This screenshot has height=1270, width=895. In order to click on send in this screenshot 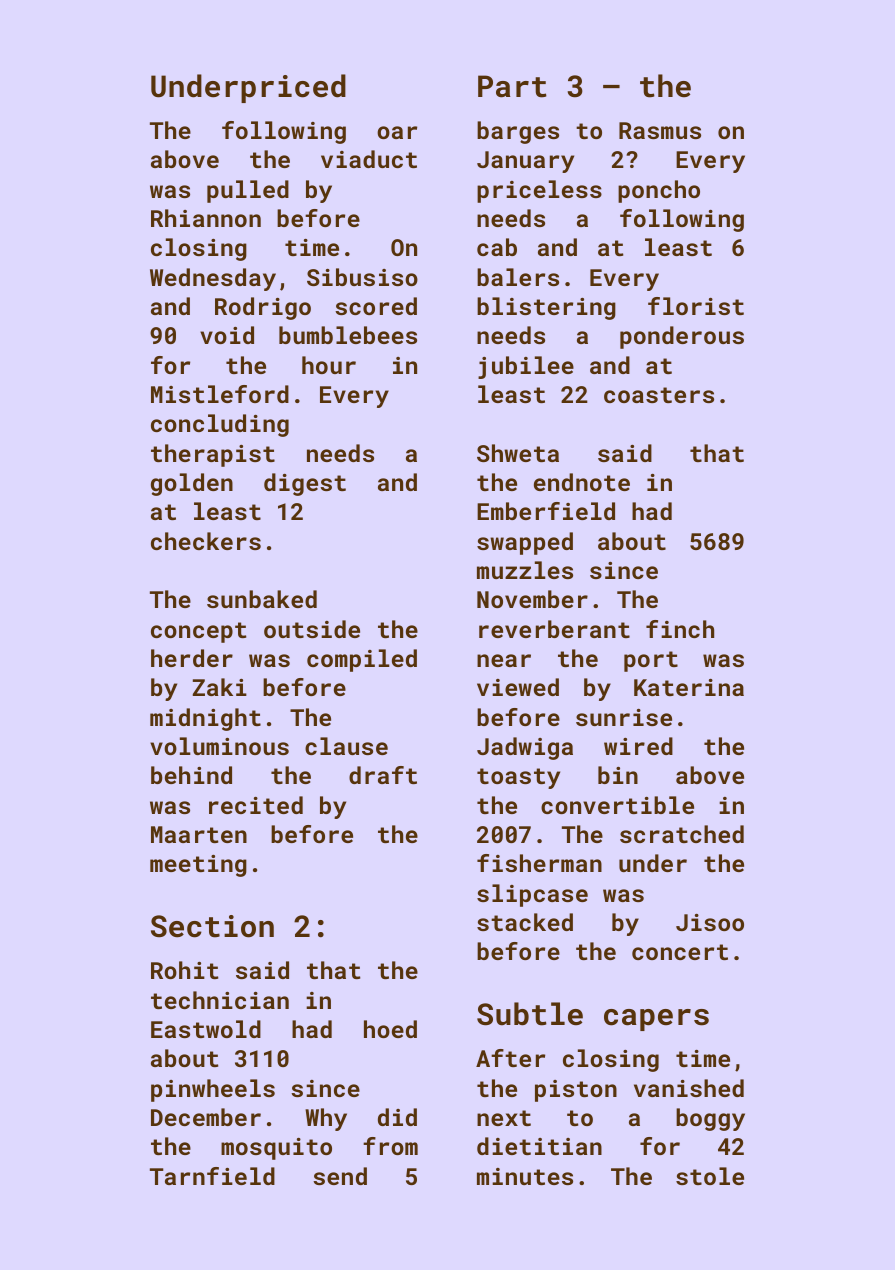, I will do `click(340, 1176)`.
